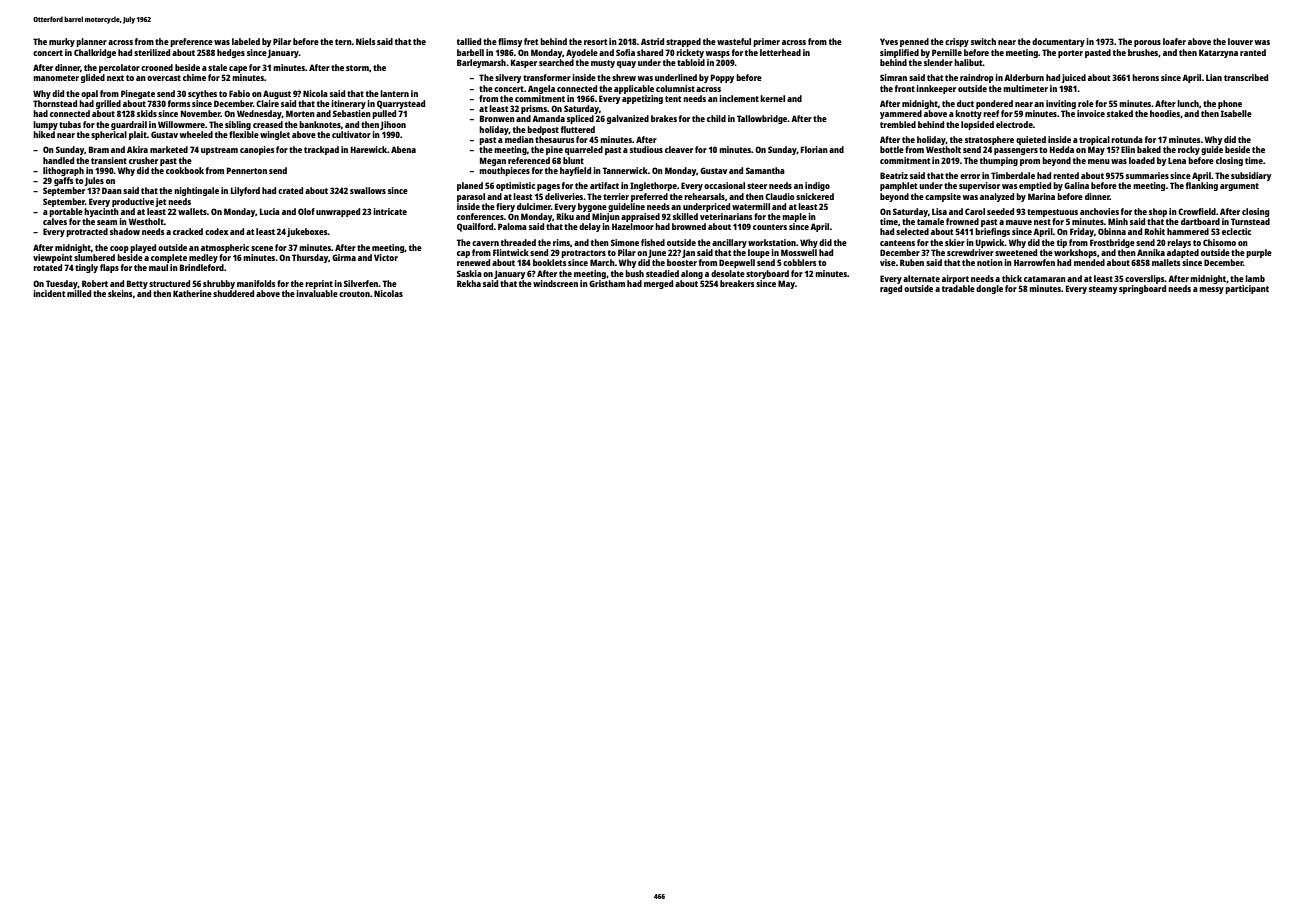  What do you see at coordinates (1211, 290) in the page?
I see `messy` at bounding box center [1211, 290].
